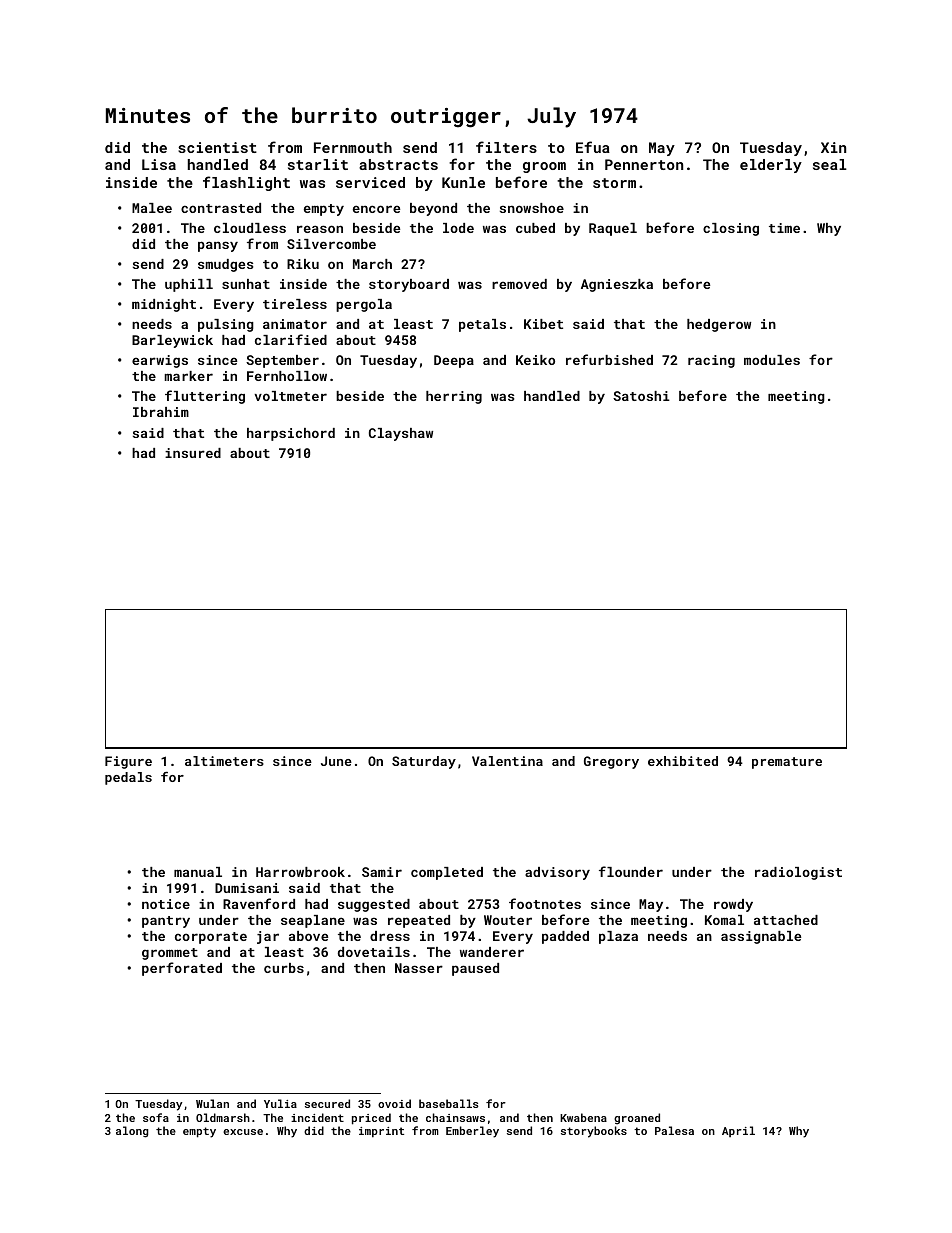  I want to click on excuse, so click(243, 1132).
